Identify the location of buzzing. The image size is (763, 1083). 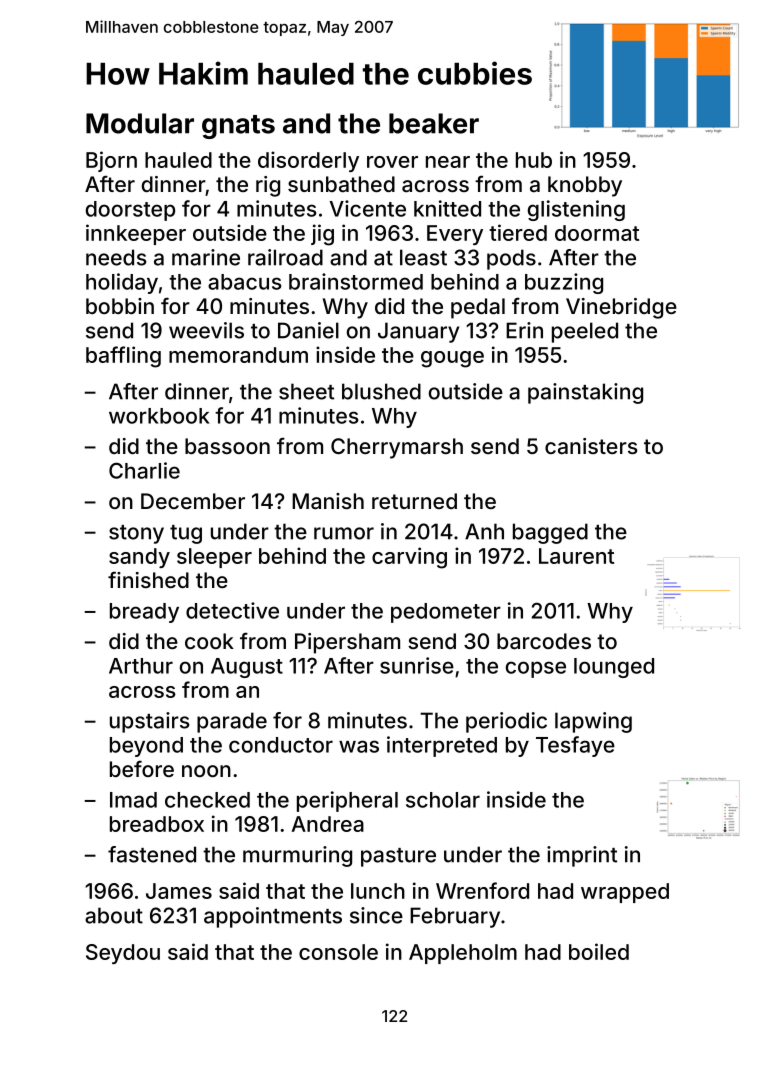
(564, 283).
